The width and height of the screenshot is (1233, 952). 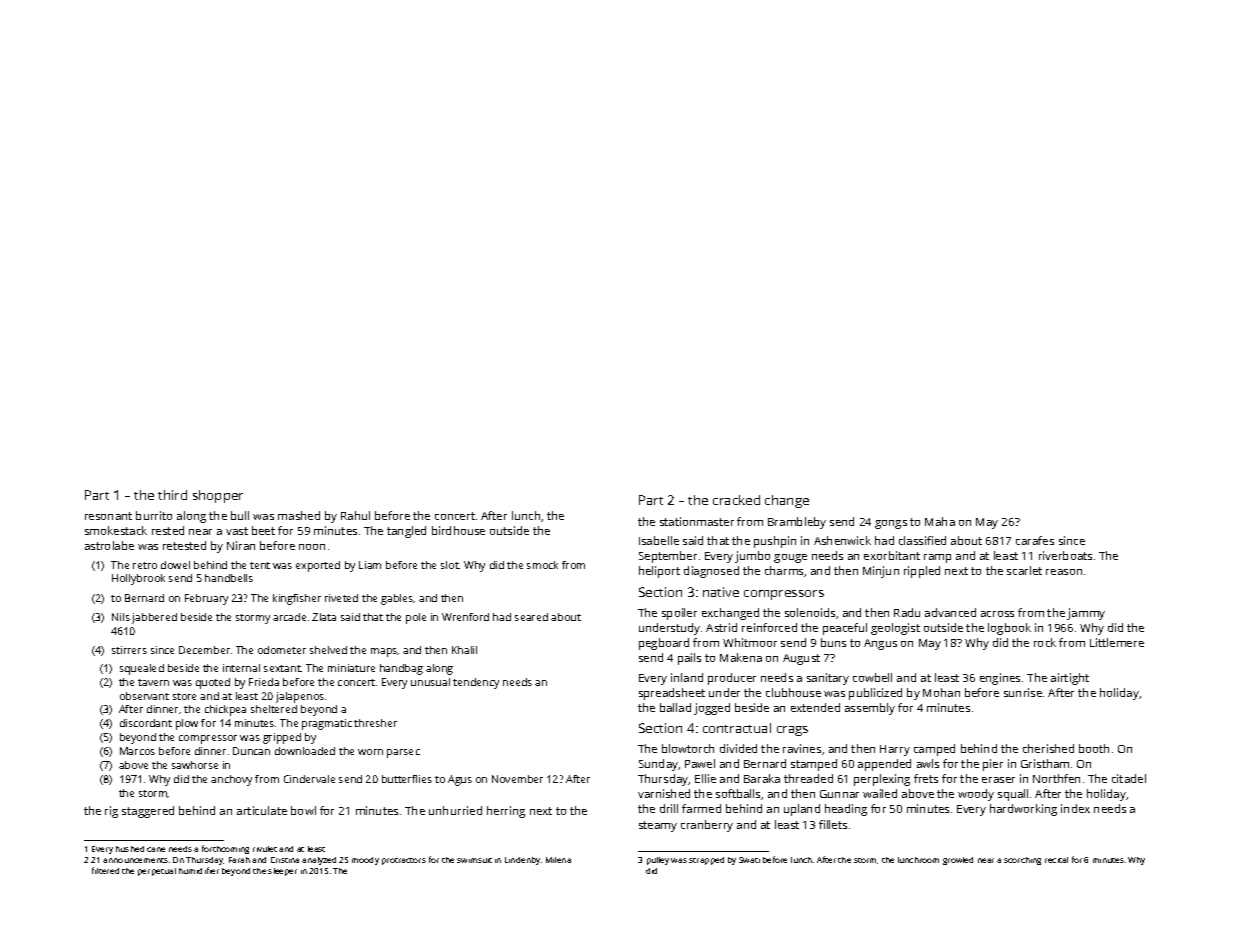 What do you see at coordinates (738, 748) in the screenshot?
I see `divided` at bounding box center [738, 748].
